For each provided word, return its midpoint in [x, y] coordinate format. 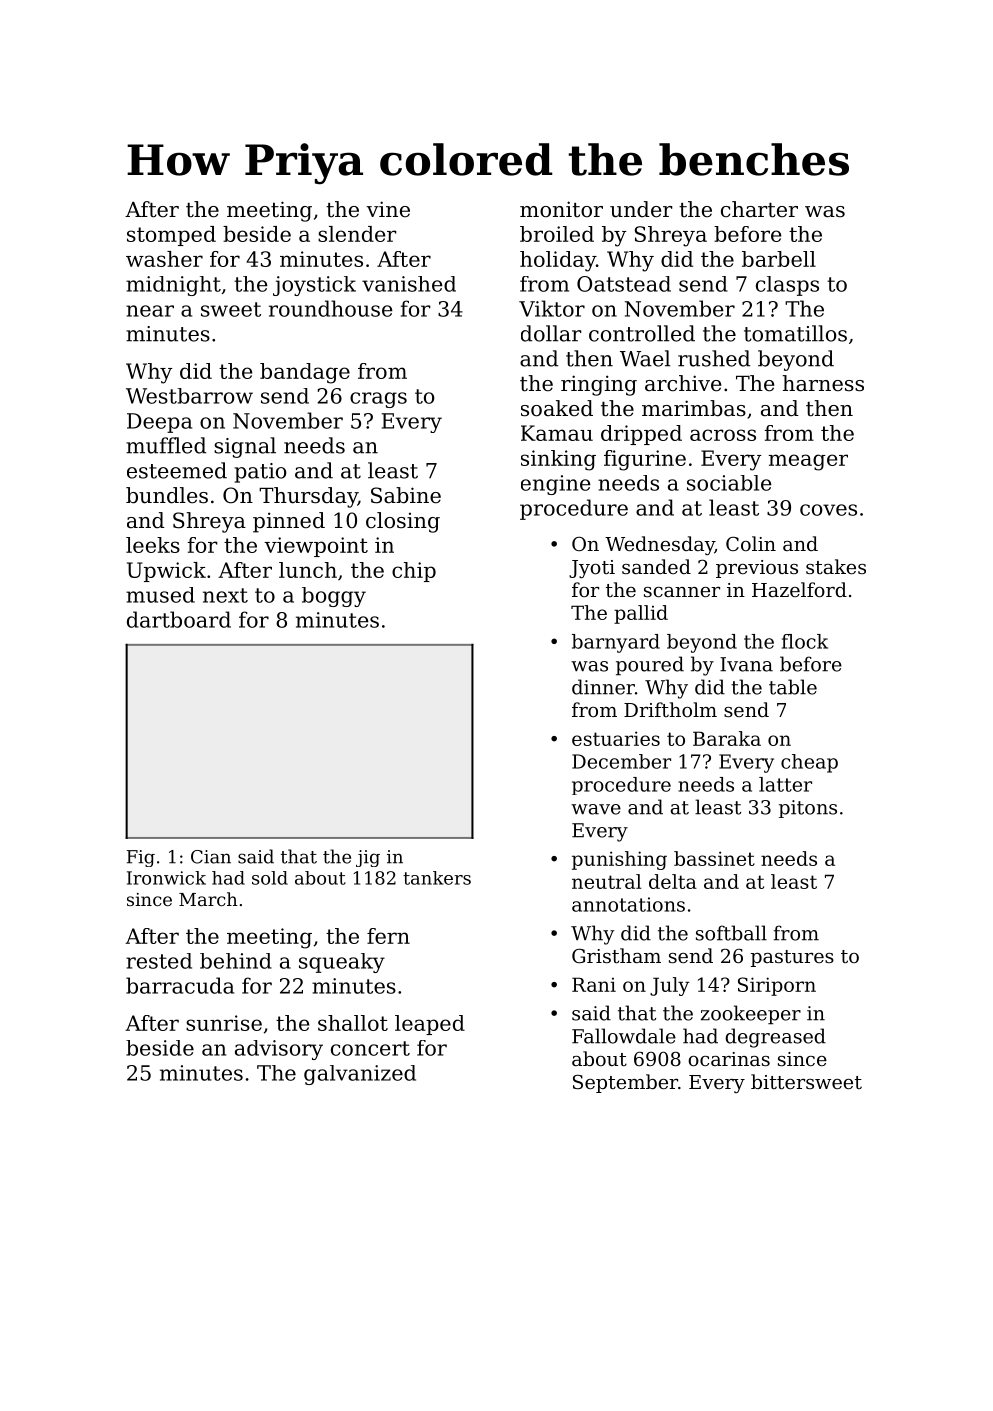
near [150, 311]
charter [759, 209]
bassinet [714, 858]
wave [596, 809]
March [208, 899]
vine [388, 209]
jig [368, 858]
